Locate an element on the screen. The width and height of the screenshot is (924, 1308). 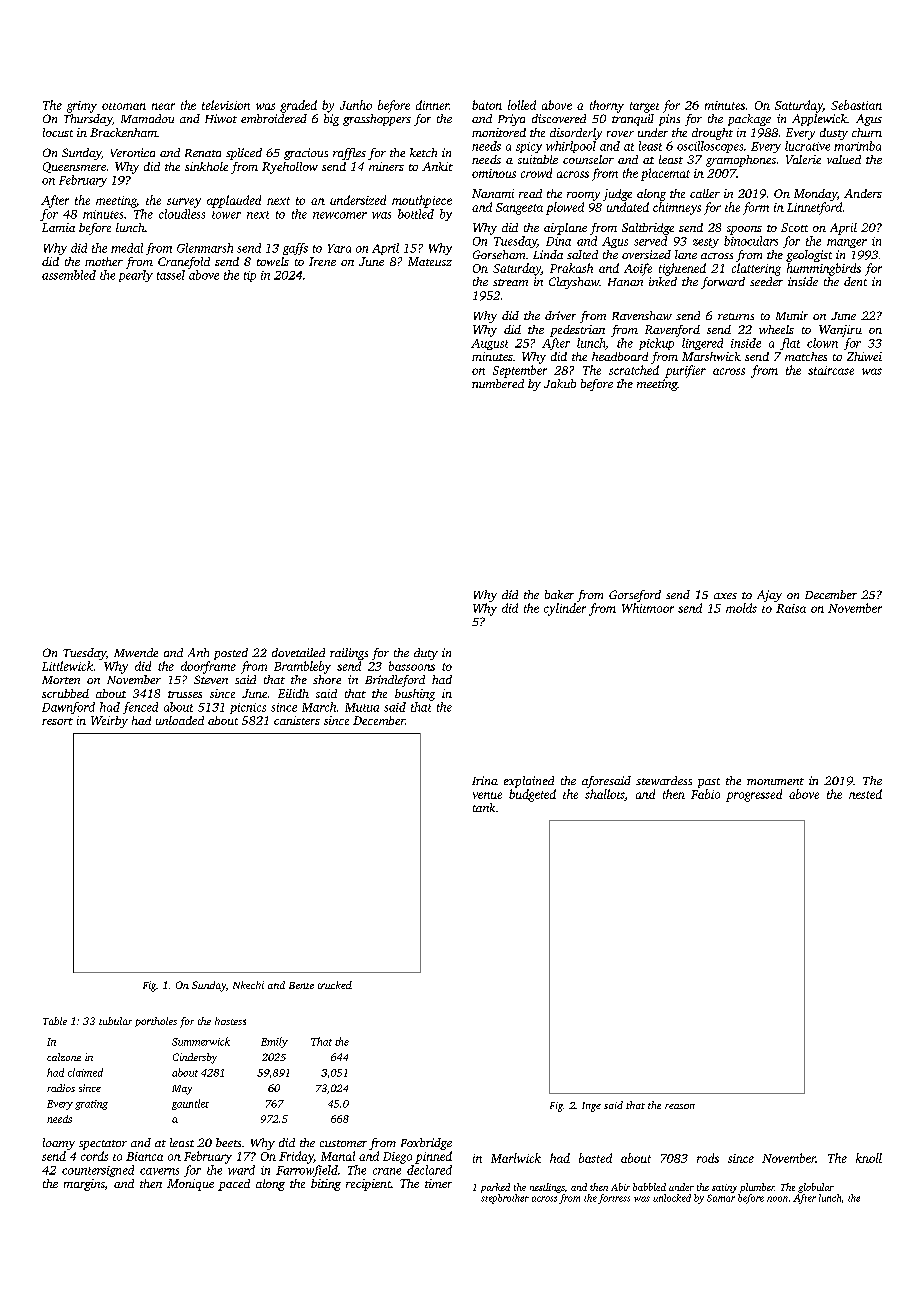
nested is located at coordinates (865, 794).
